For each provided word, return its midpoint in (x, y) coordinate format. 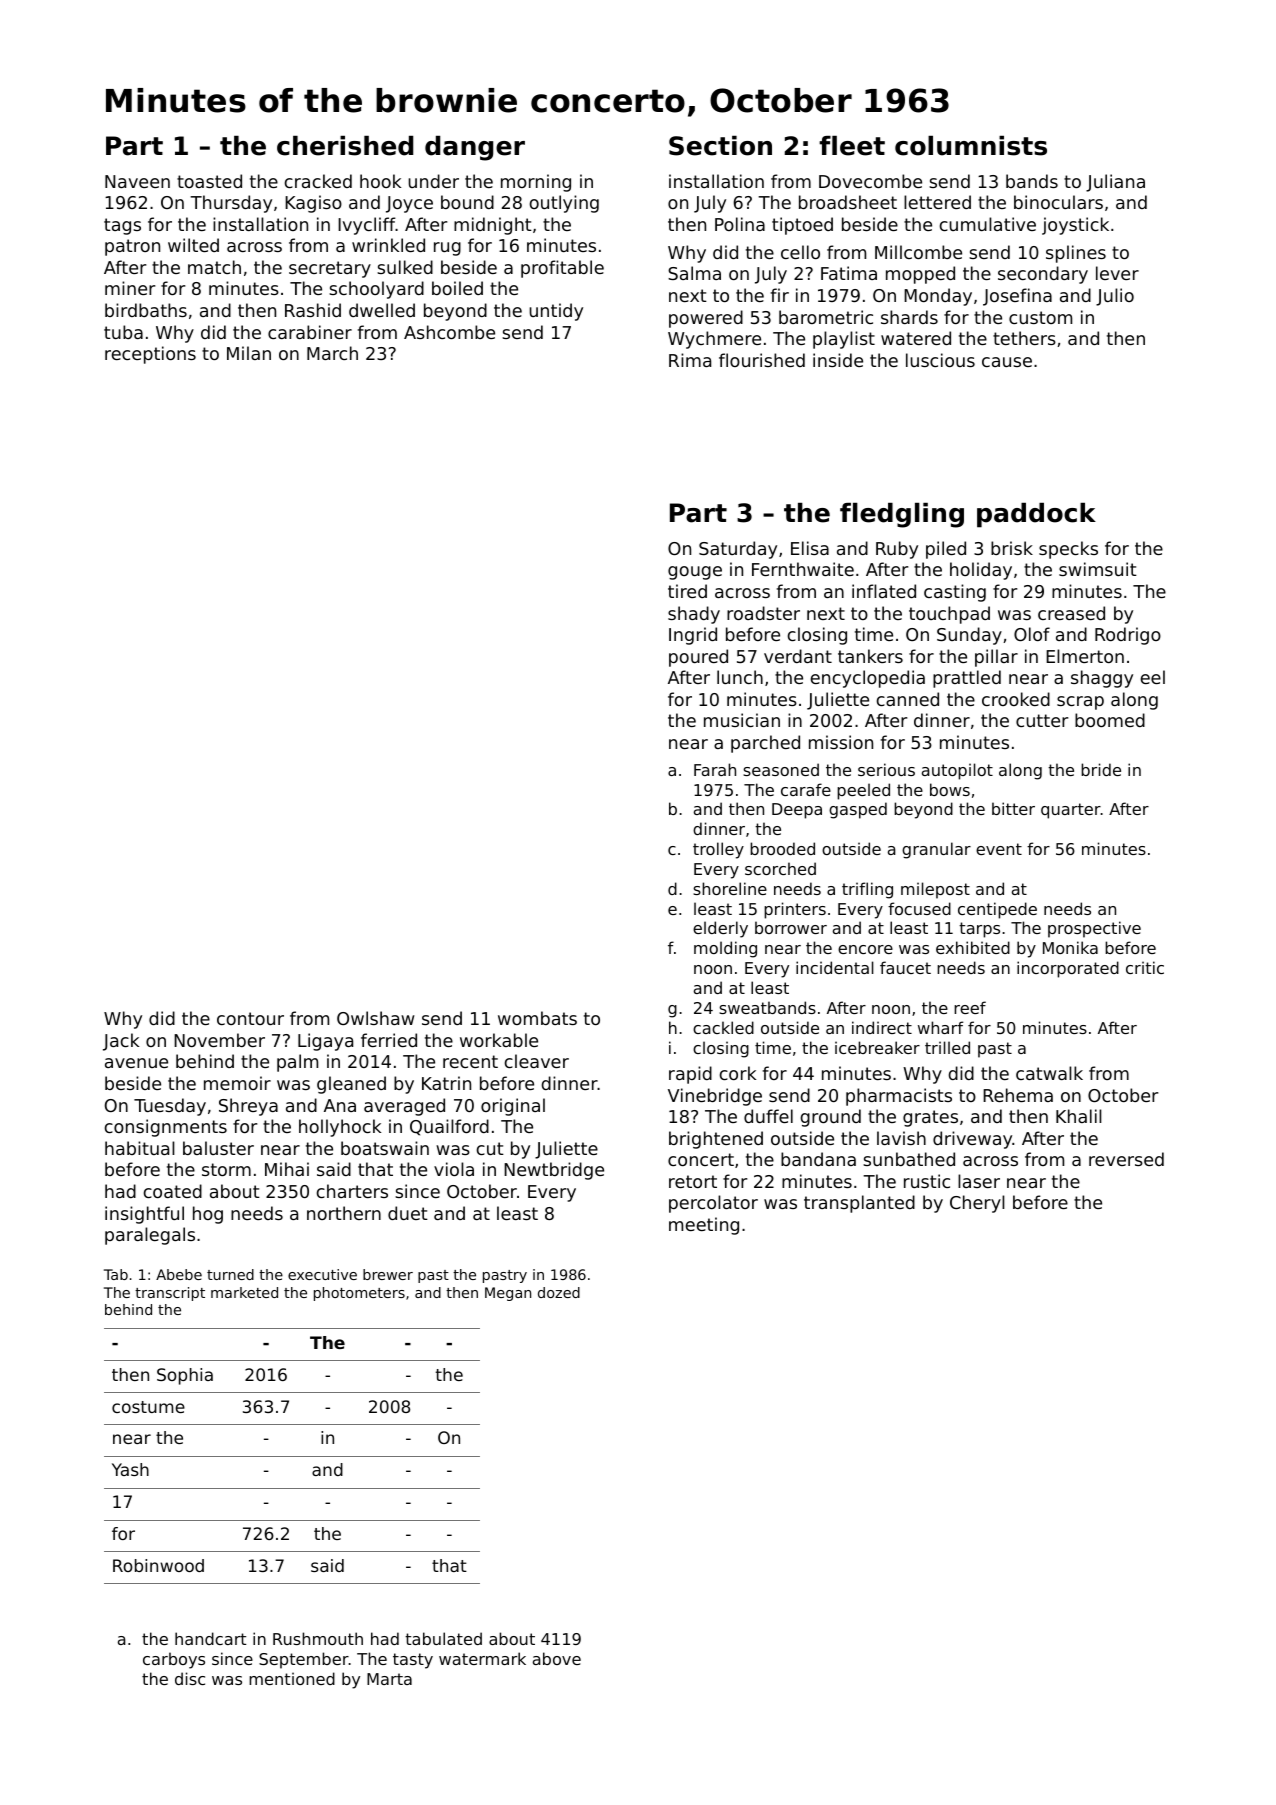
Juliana (1115, 183)
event (999, 849)
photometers (359, 1294)
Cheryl (977, 1204)
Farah (715, 769)
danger (475, 148)
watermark (482, 1658)
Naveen (137, 181)
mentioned (292, 1678)
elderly (720, 929)
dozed (559, 1292)
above (557, 1658)
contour (250, 1018)
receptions (150, 355)
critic (1145, 967)
